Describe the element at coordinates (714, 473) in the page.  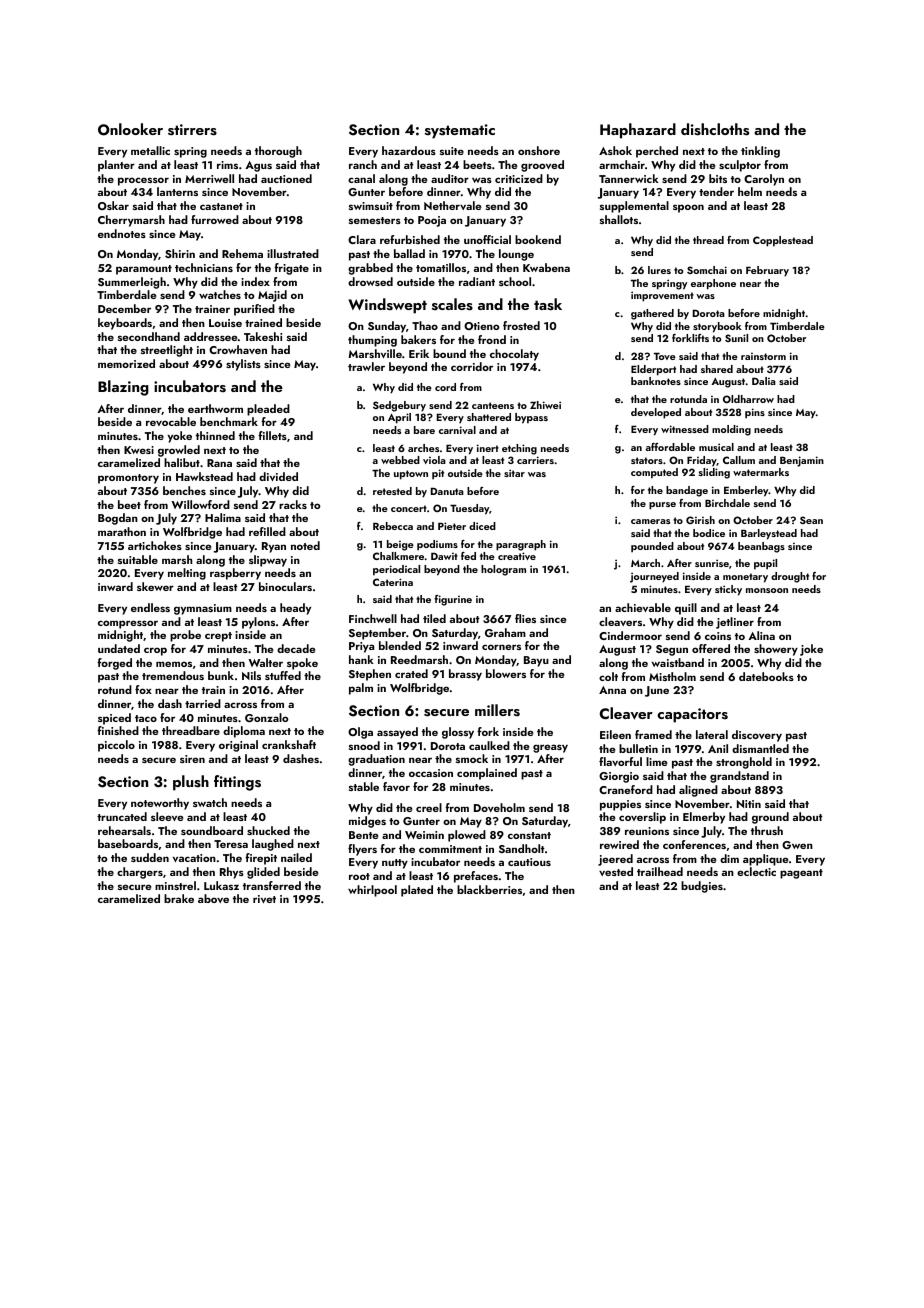
I see `sliding` at that location.
